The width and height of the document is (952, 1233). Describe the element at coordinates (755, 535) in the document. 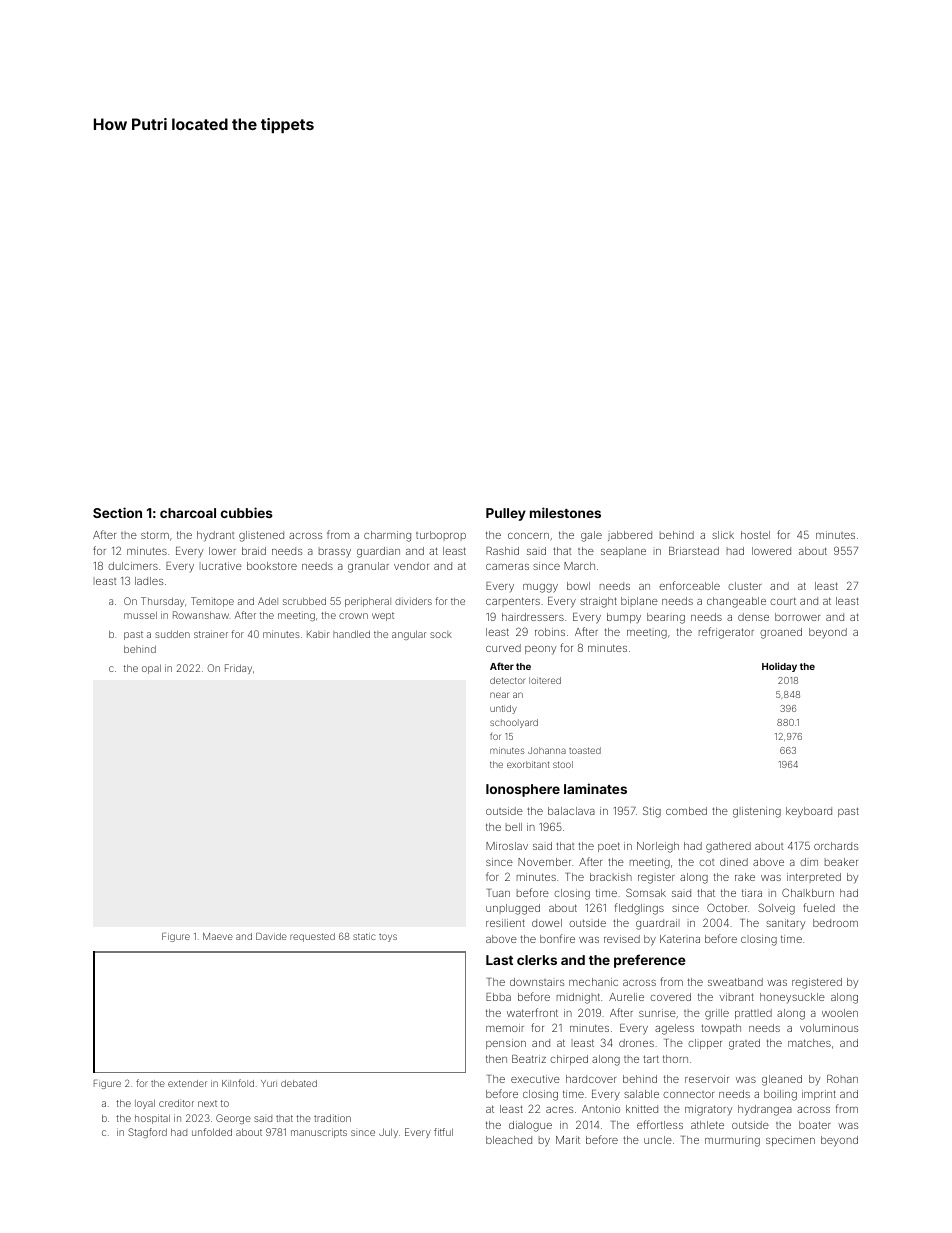

I see `hostel` at that location.
